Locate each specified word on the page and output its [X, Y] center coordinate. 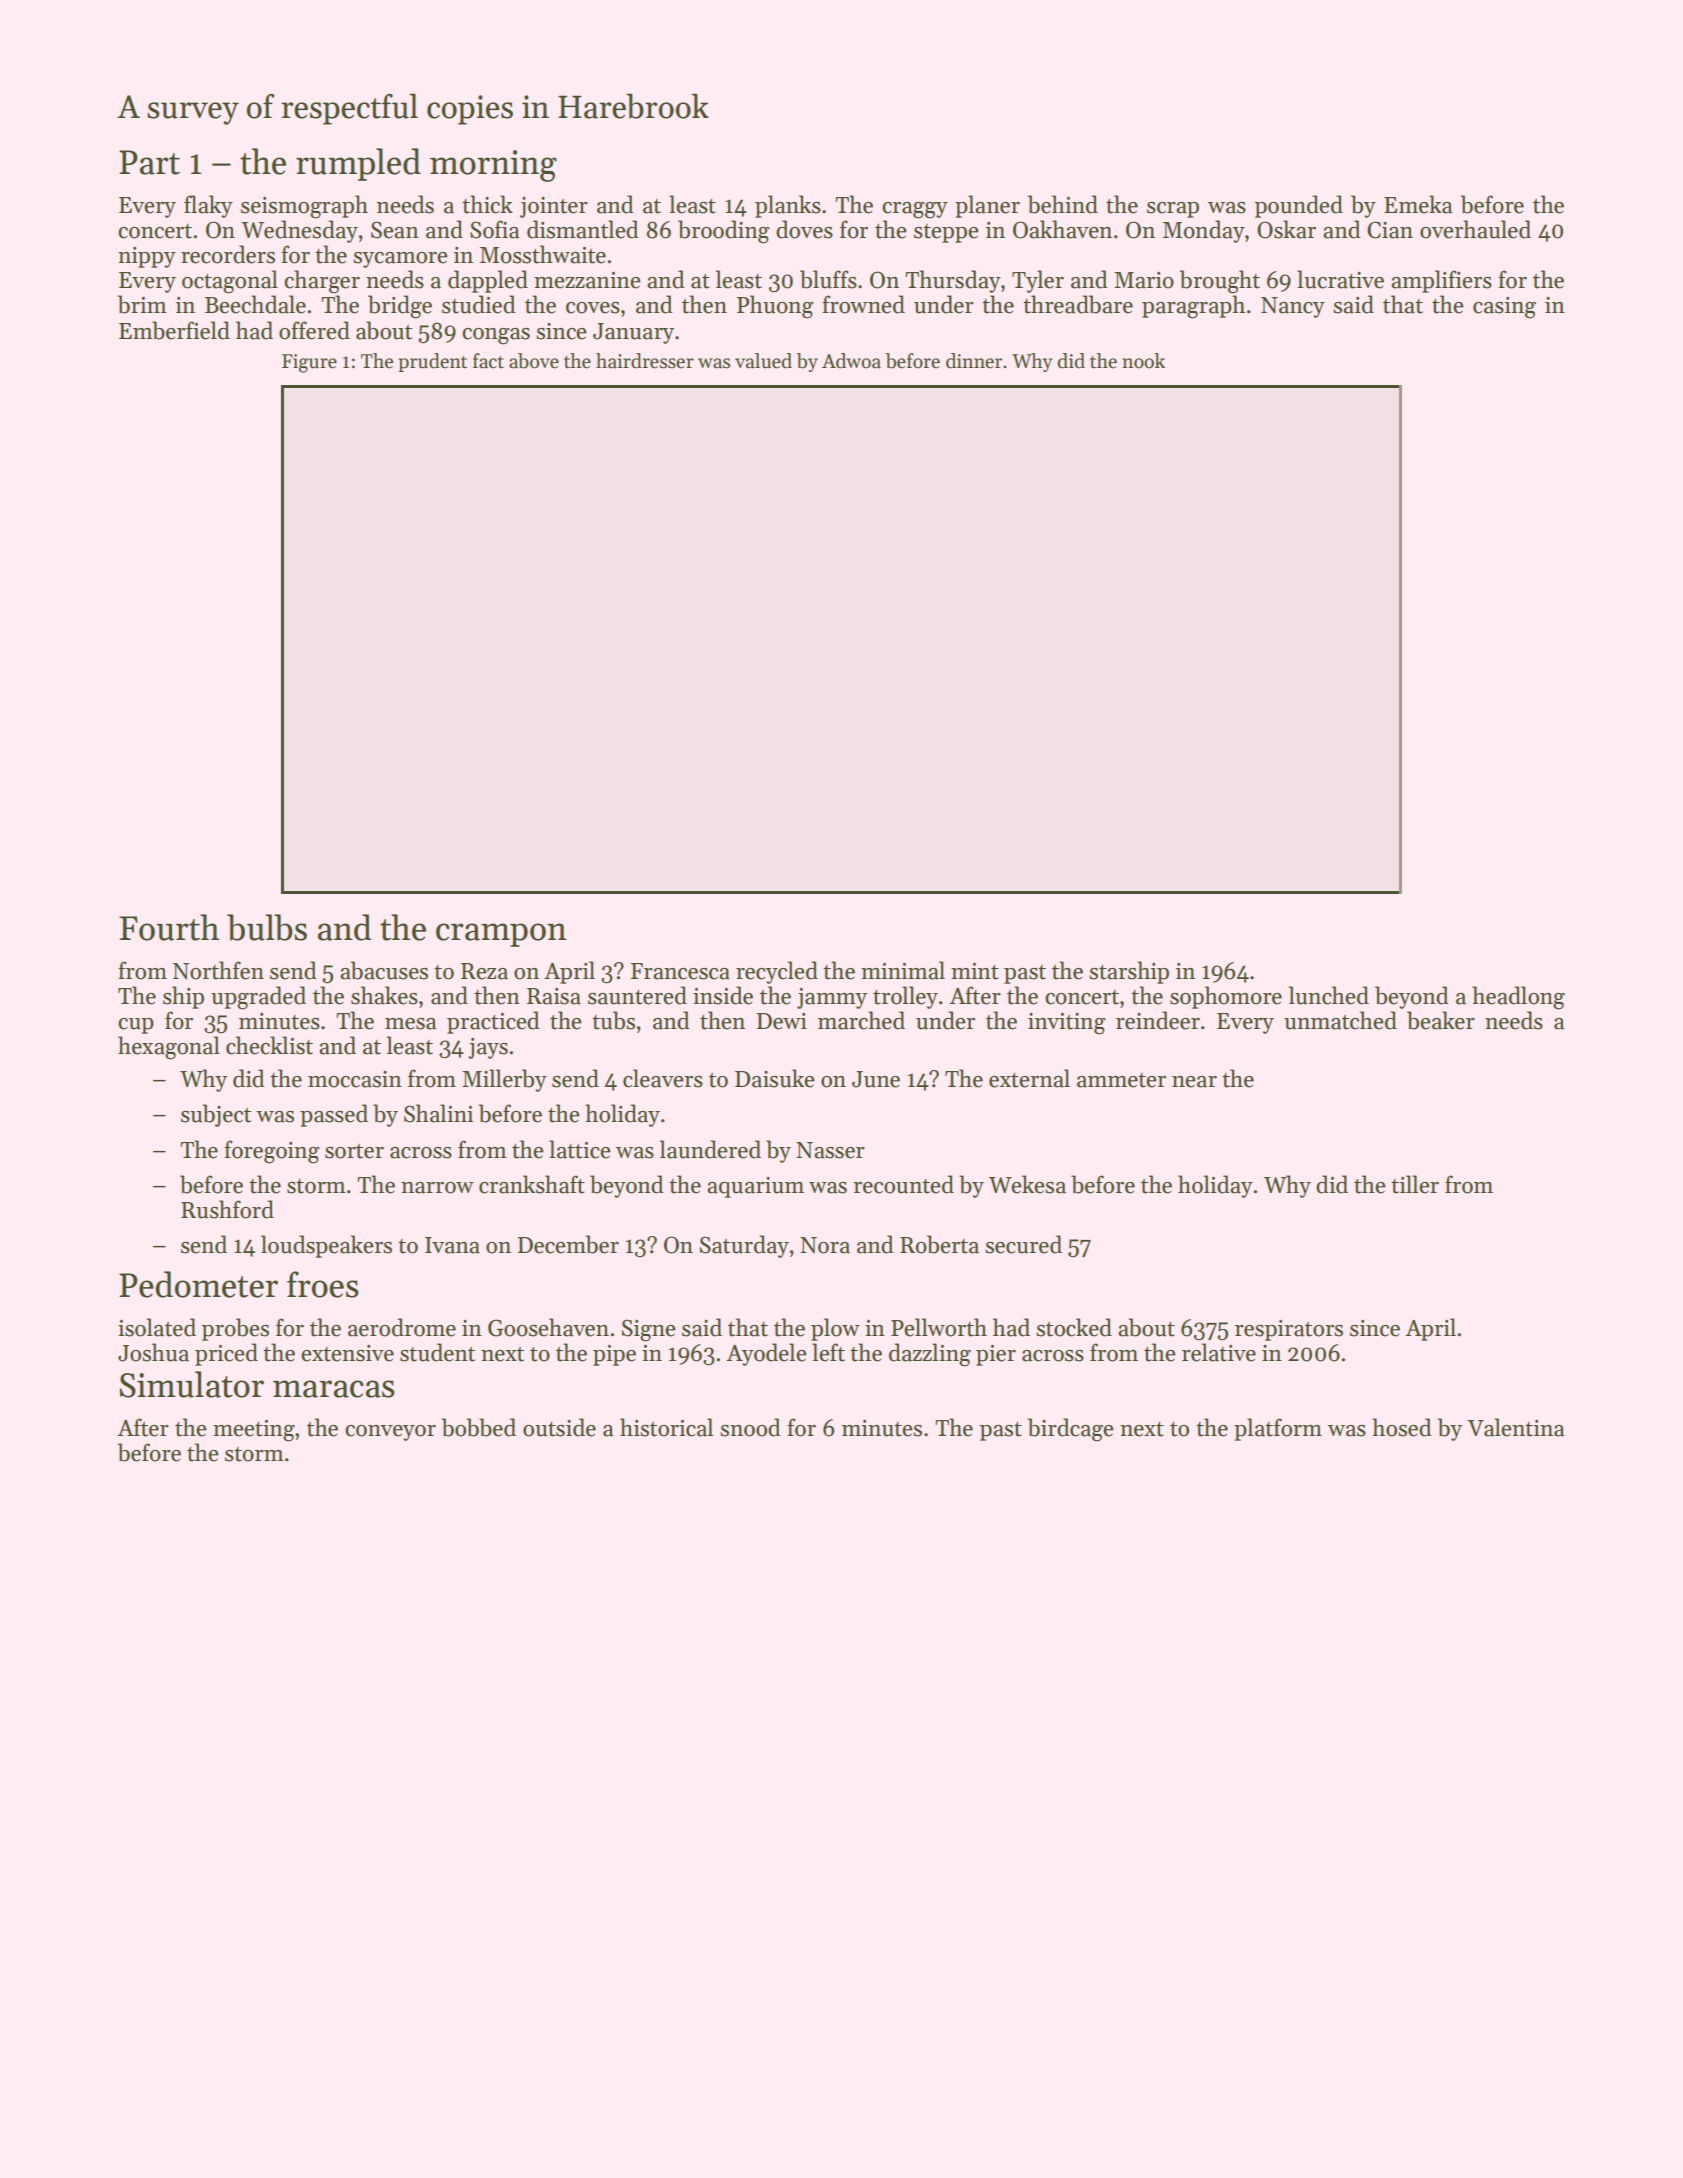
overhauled [1475, 229]
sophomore [1226, 997]
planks [788, 206]
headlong [1518, 998]
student [437, 1352]
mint [975, 971]
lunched [1329, 995]
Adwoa [851, 361]
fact [488, 361]
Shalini [438, 1113]
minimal [903, 970]
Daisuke [775, 1078]
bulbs [267, 927]
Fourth [169, 927]
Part [149, 162]
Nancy [1293, 307]
